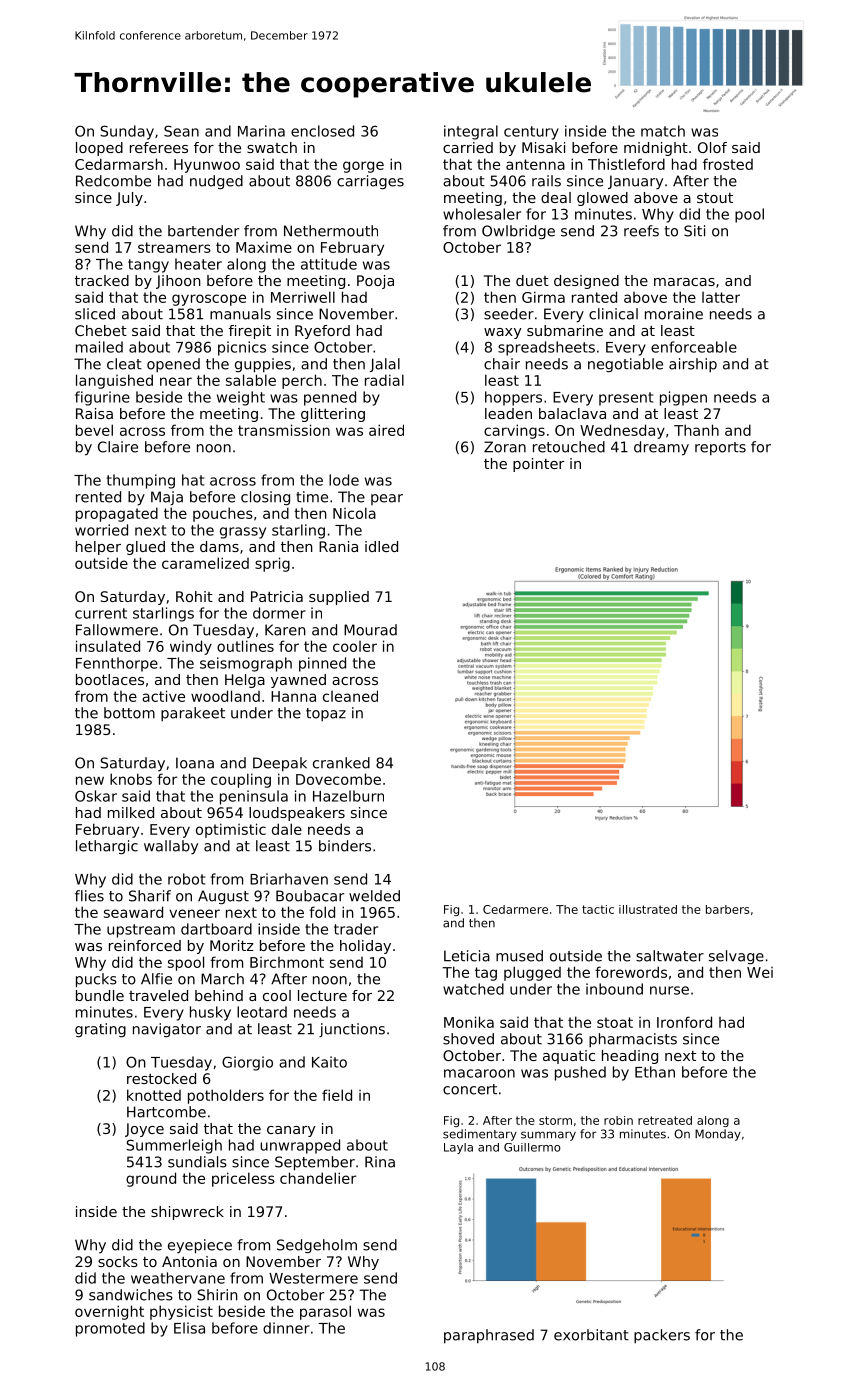  What do you see at coordinates (591, 1335) in the screenshot?
I see `exorbitant` at bounding box center [591, 1335].
